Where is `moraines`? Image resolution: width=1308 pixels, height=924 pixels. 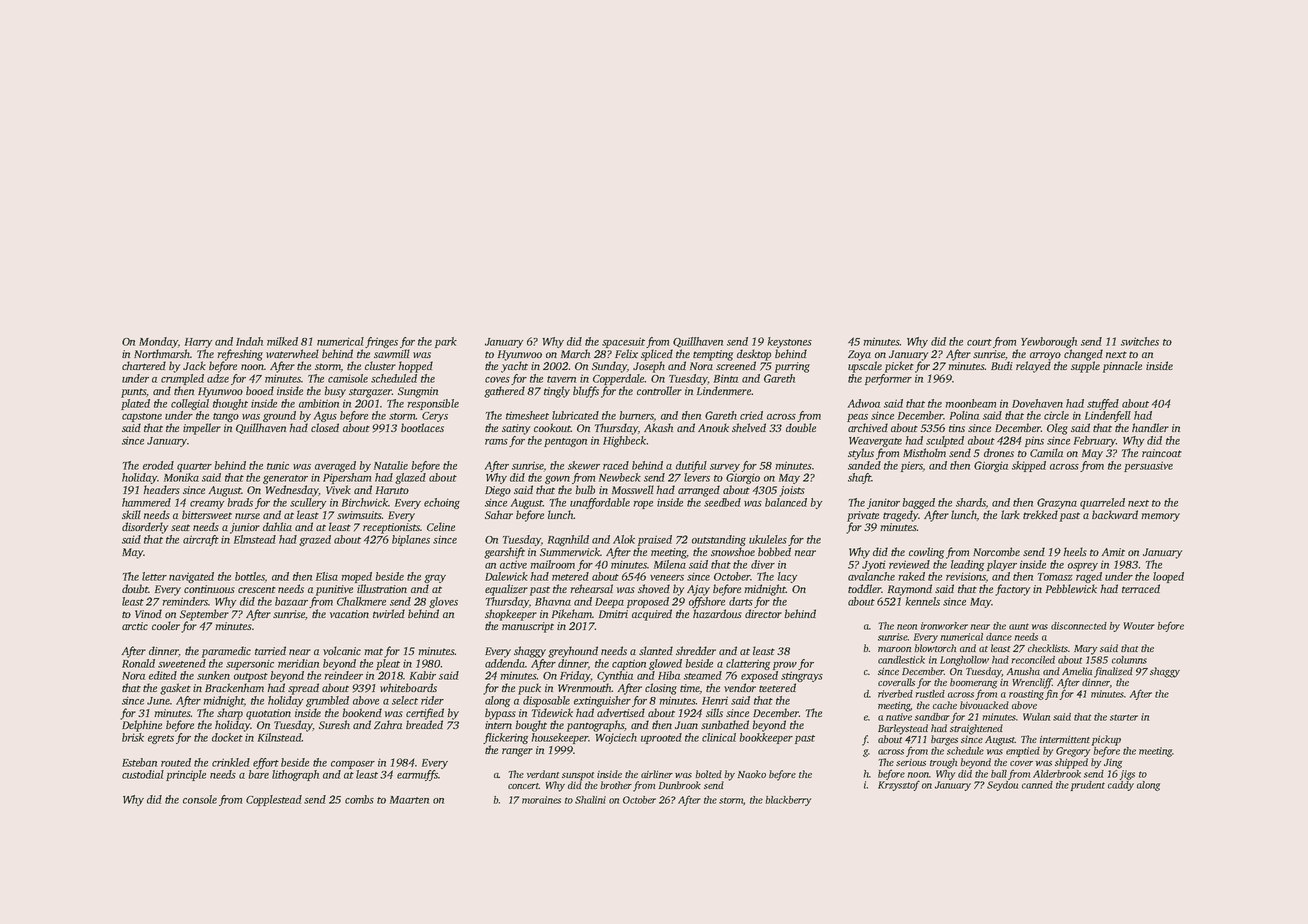 moraines is located at coordinates (541, 800).
